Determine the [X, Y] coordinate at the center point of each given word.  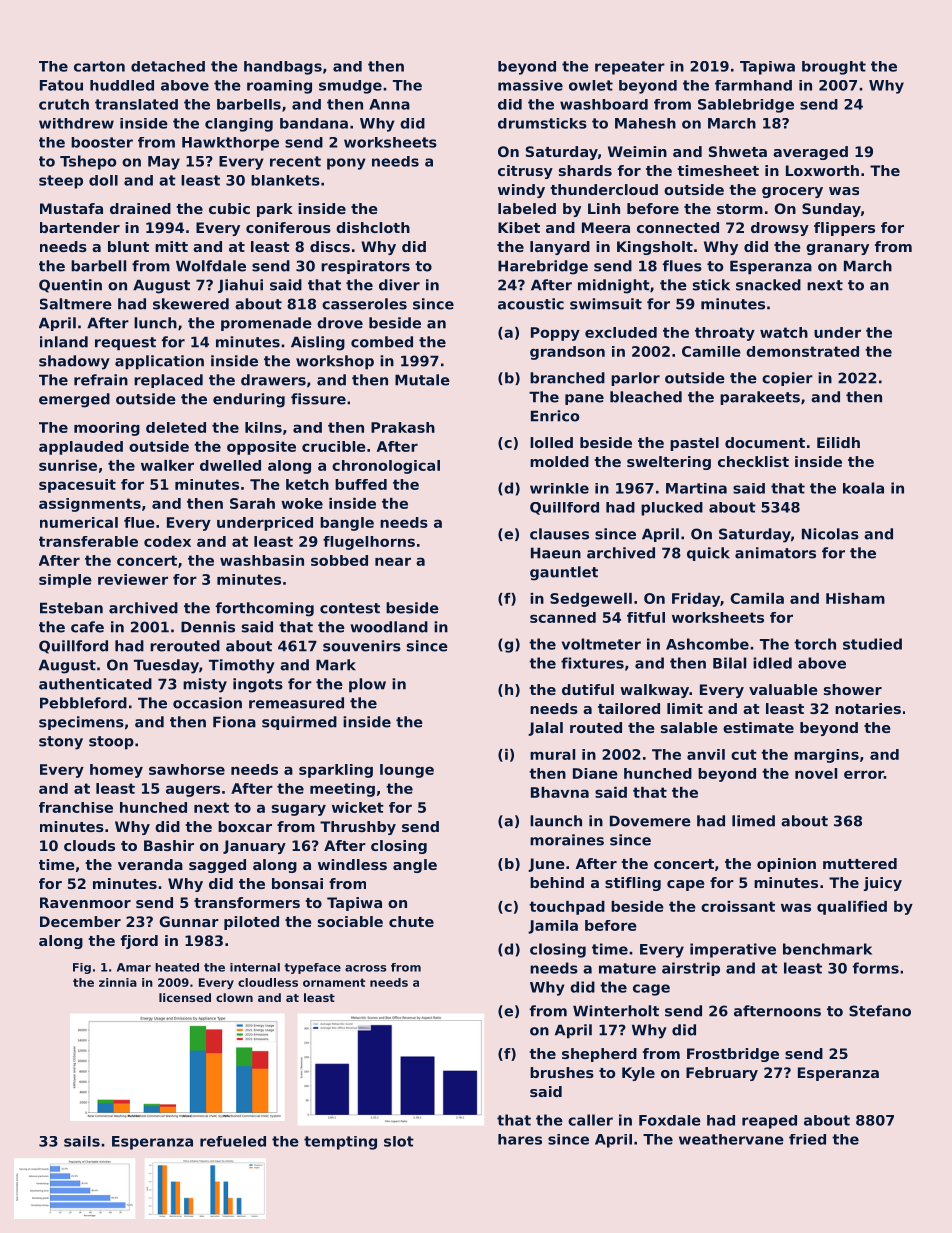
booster [102, 142]
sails [82, 1141]
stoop [111, 743]
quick [708, 554]
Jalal [545, 729]
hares [520, 1139]
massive [530, 85]
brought [834, 68]
